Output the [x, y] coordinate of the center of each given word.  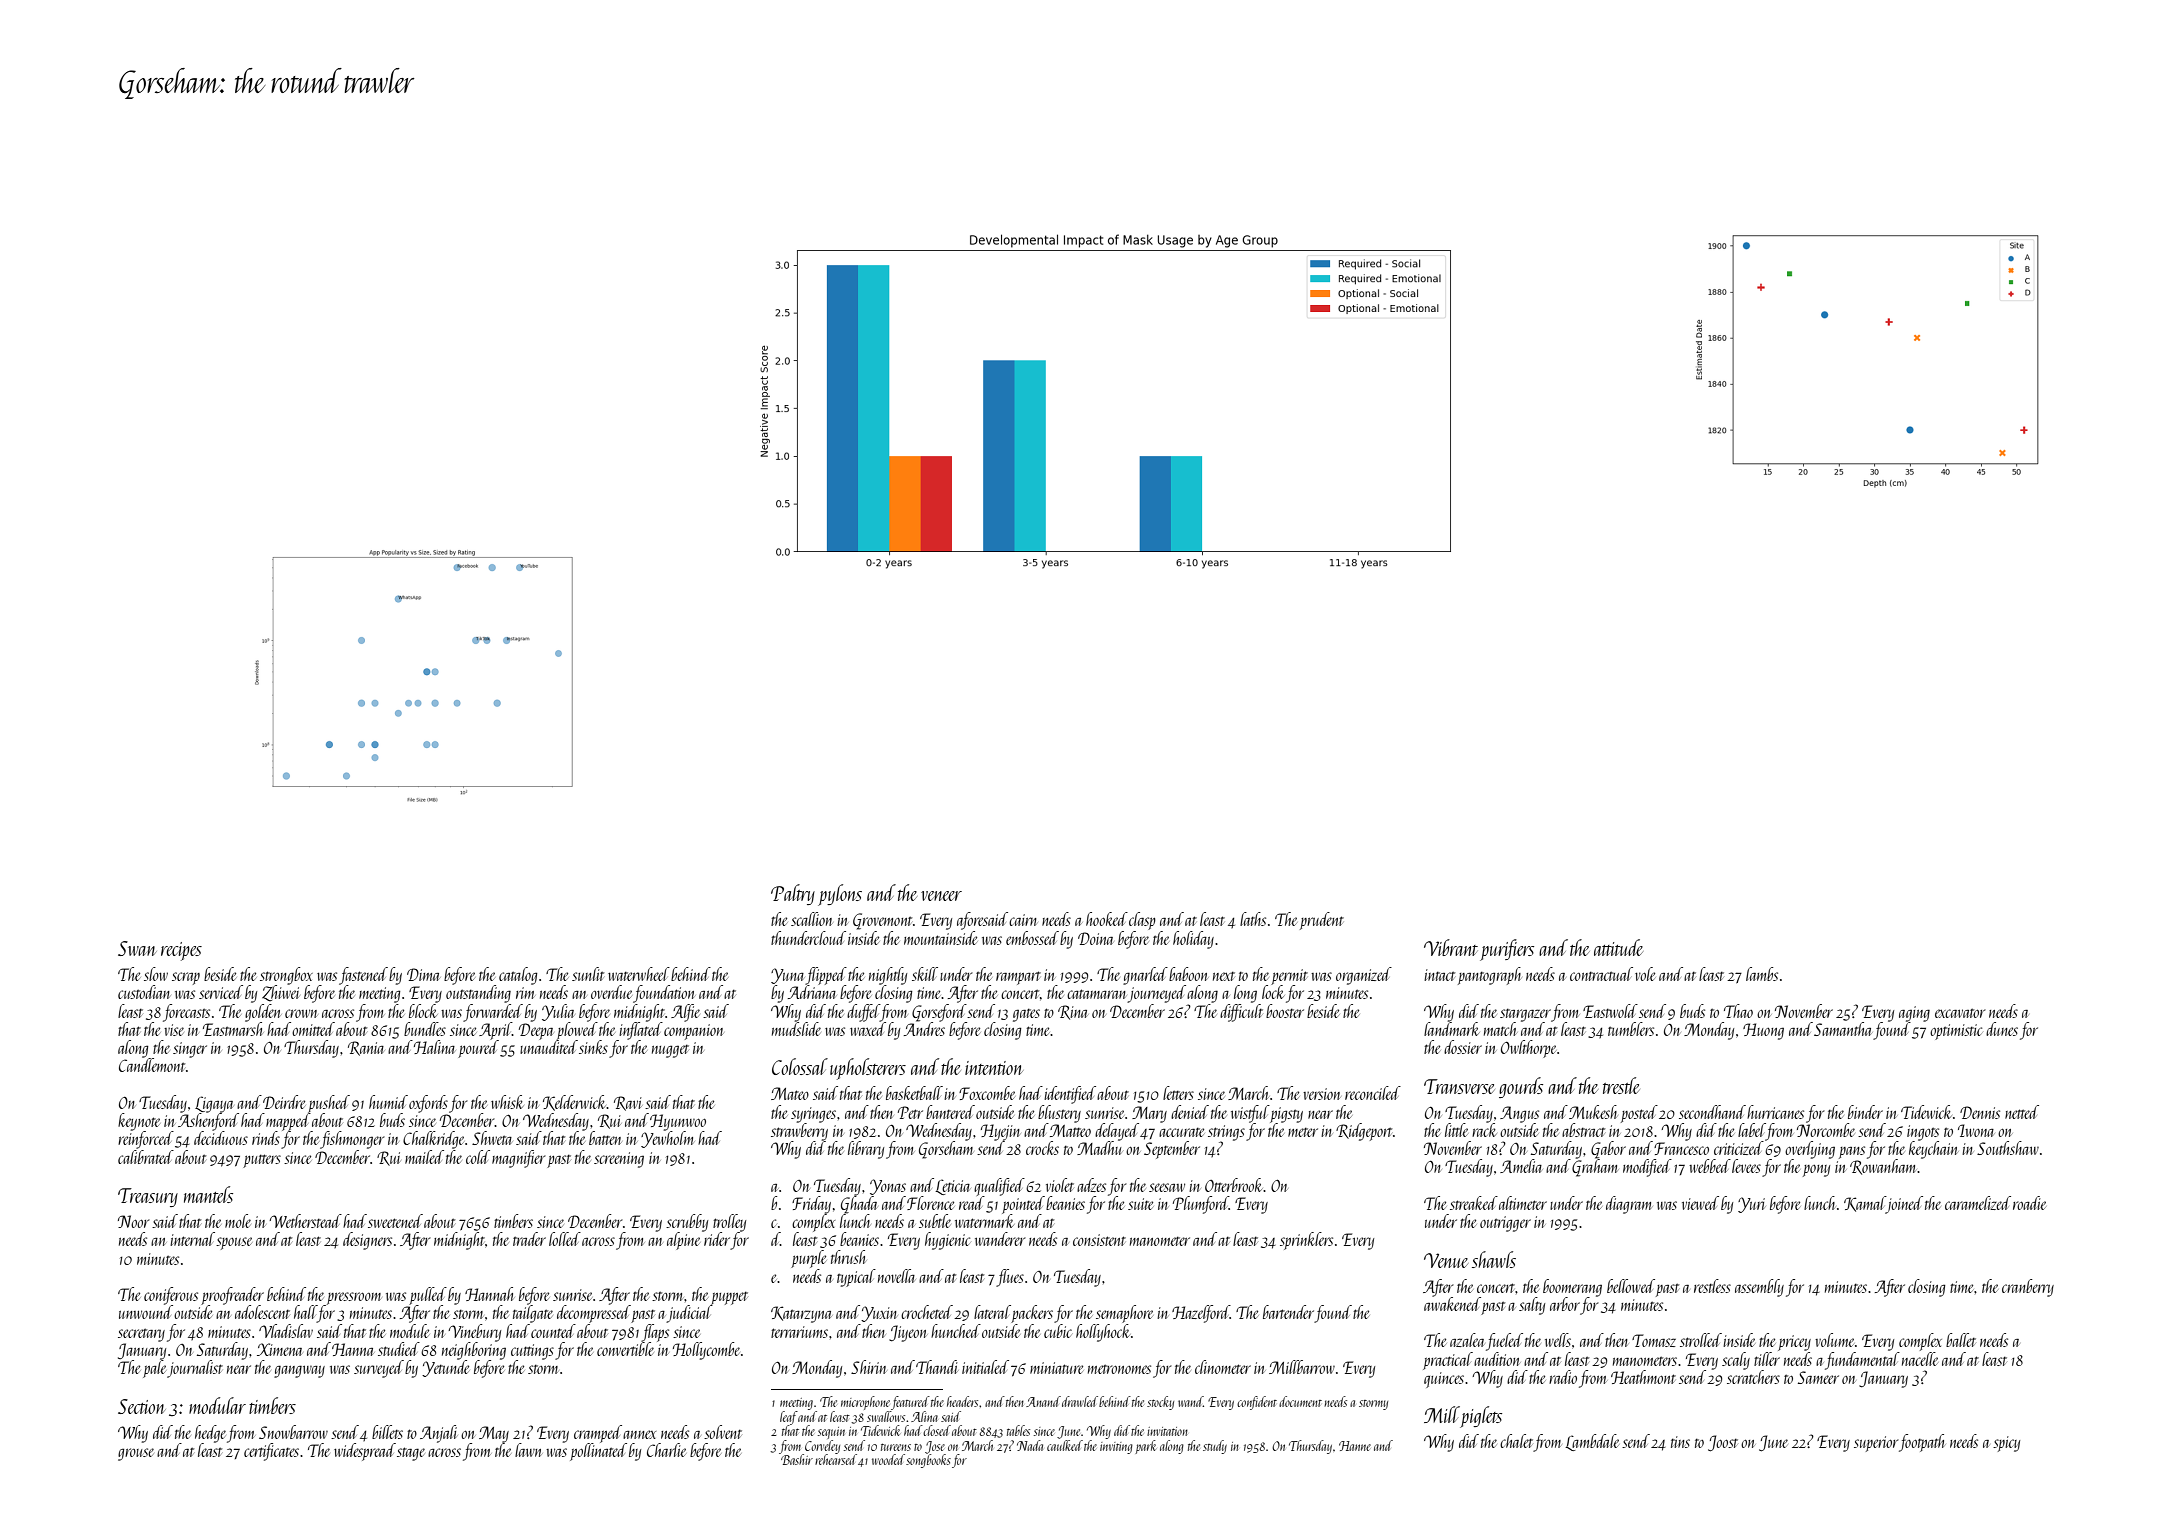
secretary [141, 1335]
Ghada [859, 1204]
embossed [1032, 938]
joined [1904, 1205]
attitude [1618, 947]
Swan [137, 948]
